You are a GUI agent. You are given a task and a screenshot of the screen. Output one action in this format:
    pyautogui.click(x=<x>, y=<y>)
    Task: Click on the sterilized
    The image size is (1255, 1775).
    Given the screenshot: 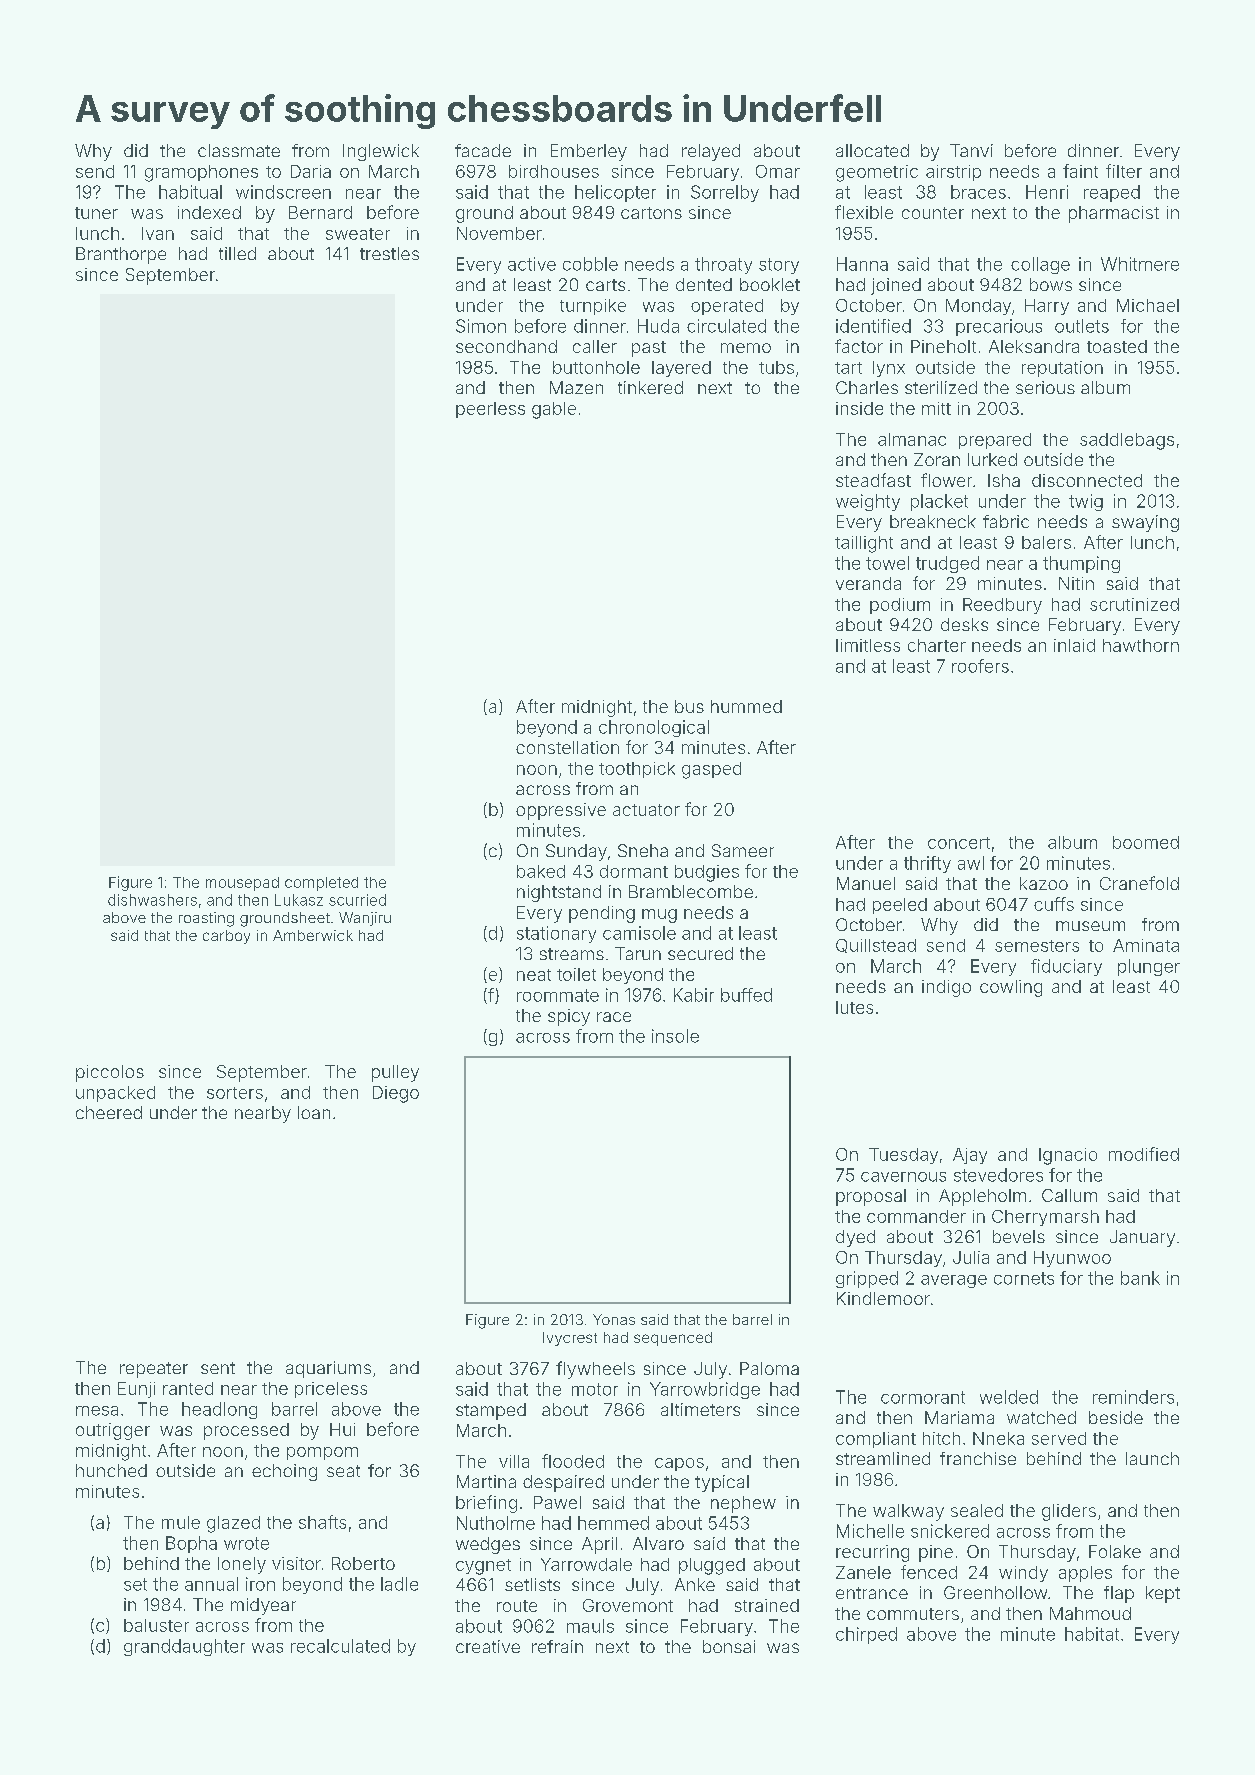 What is the action you would take?
    pyautogui.click(x=941, y=387)
